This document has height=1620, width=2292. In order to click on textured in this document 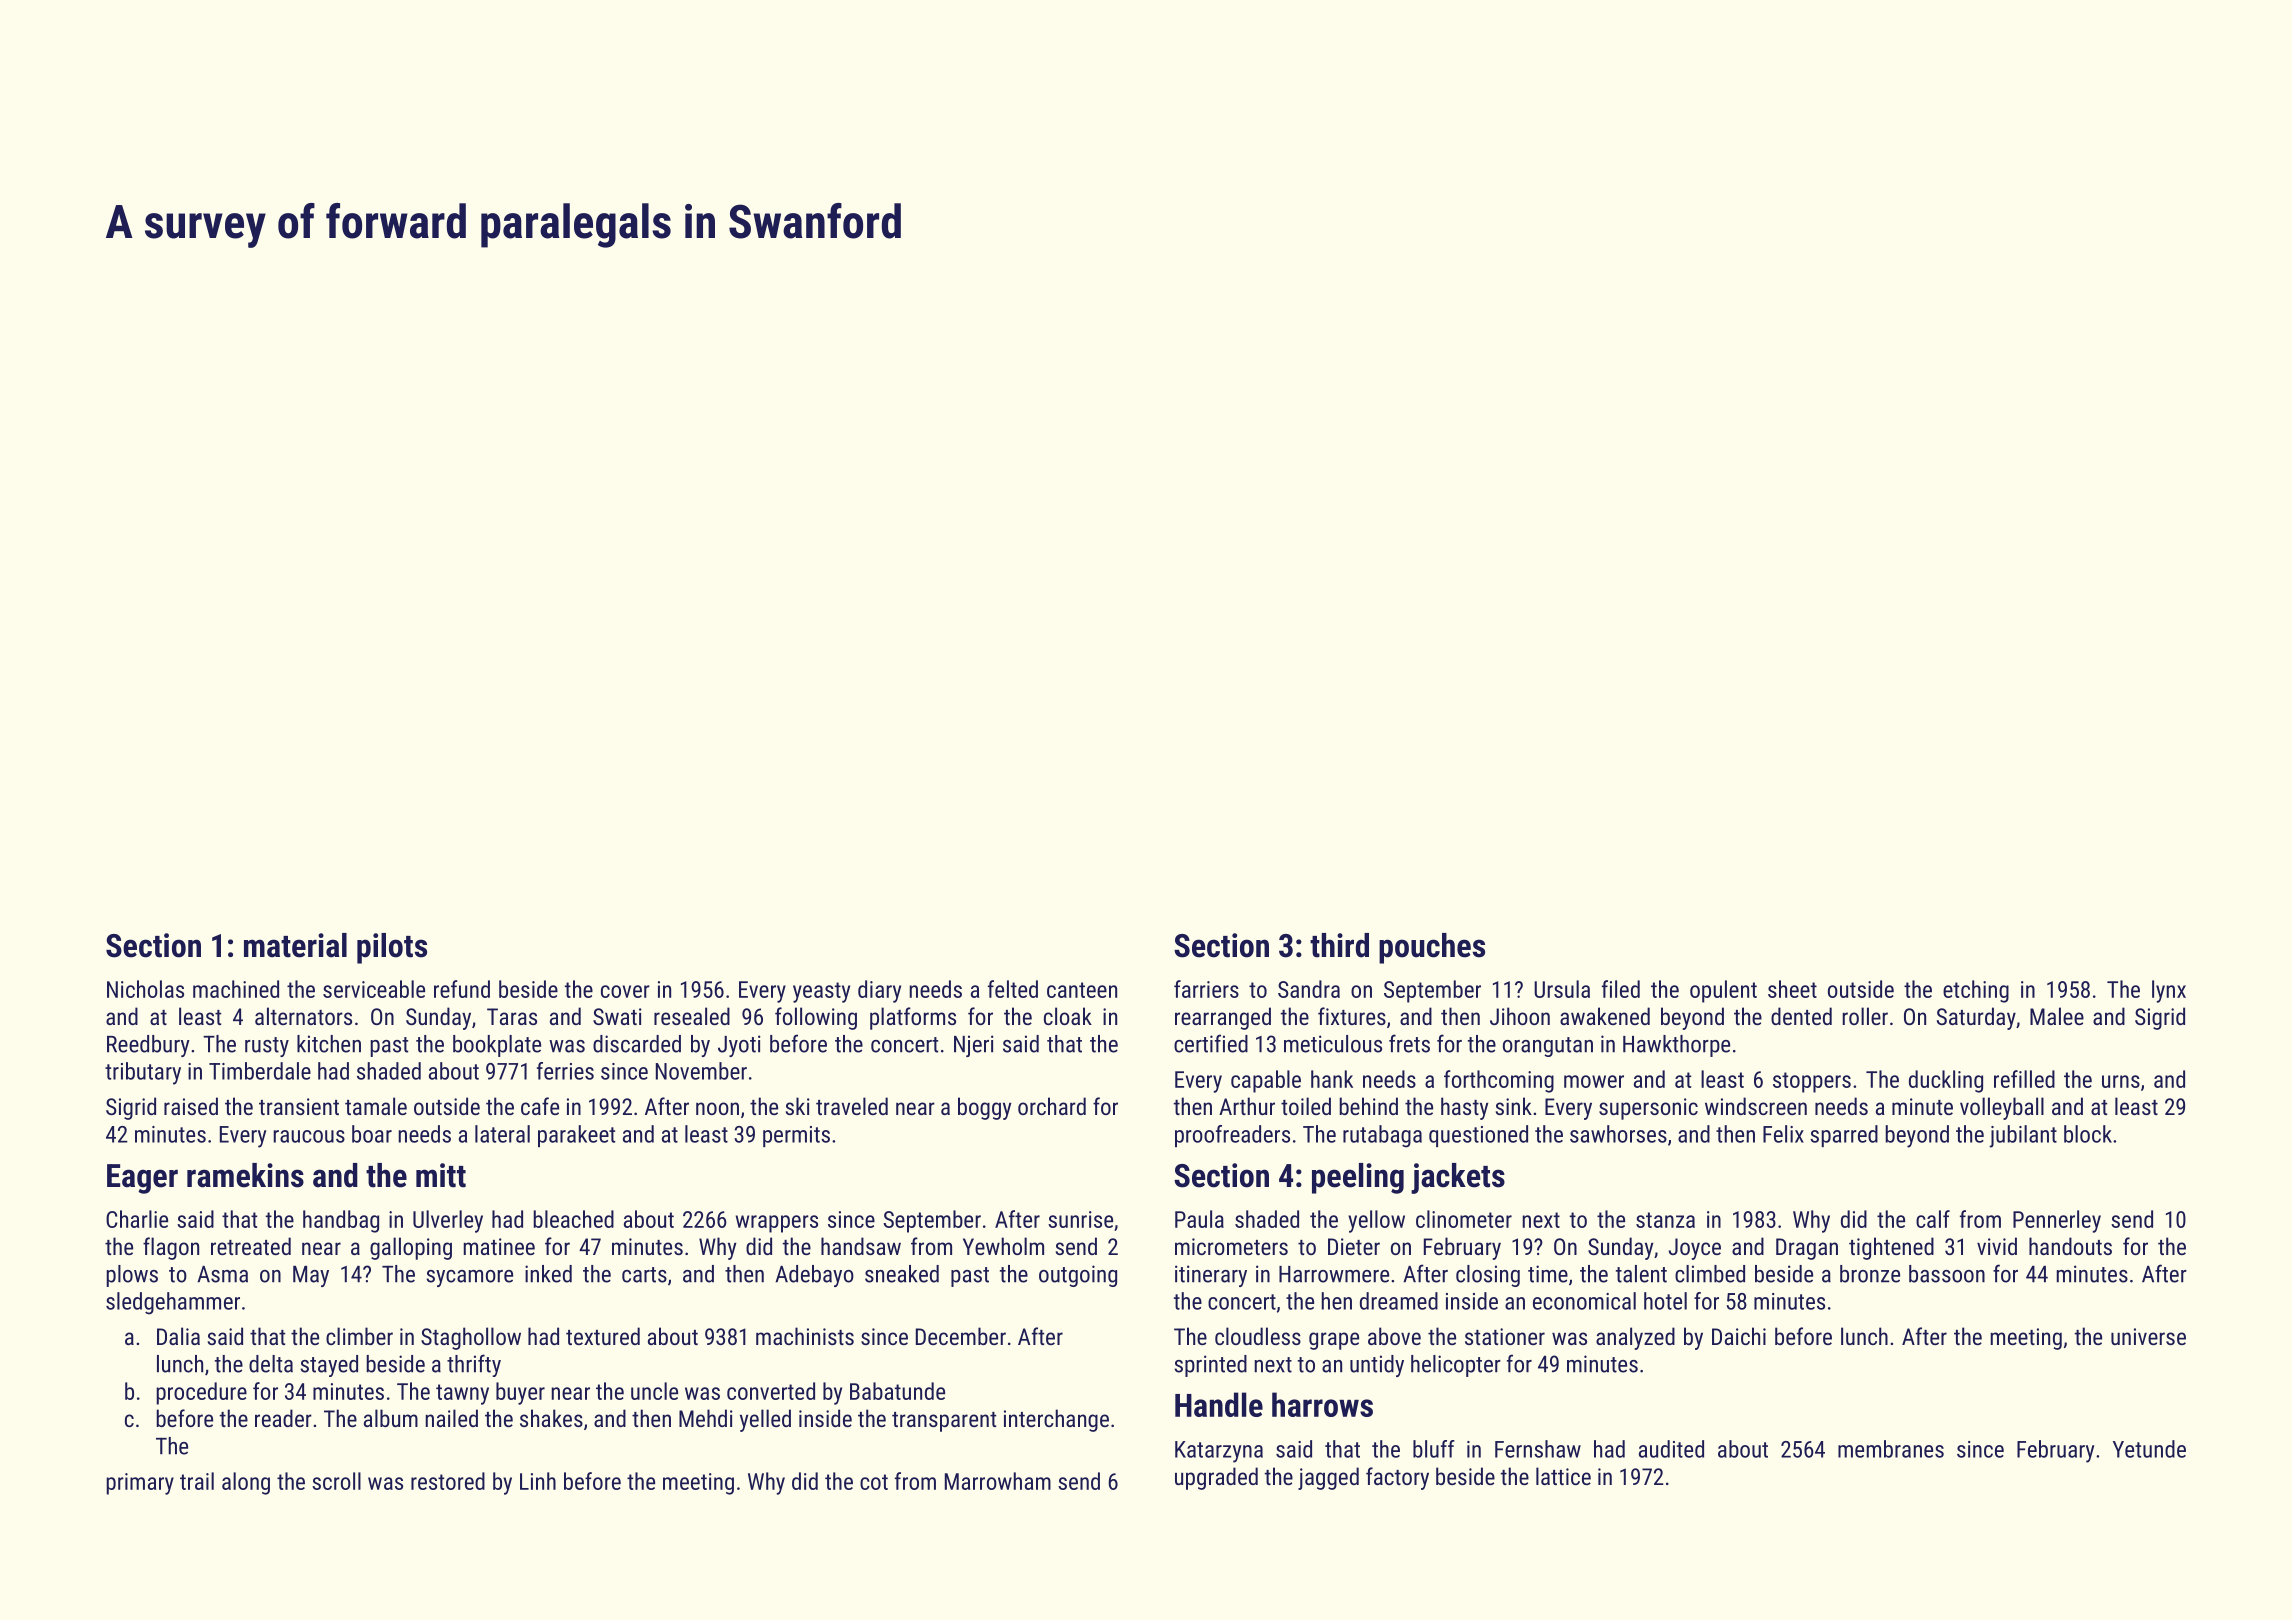, I will do `click(603, 1336)`.
